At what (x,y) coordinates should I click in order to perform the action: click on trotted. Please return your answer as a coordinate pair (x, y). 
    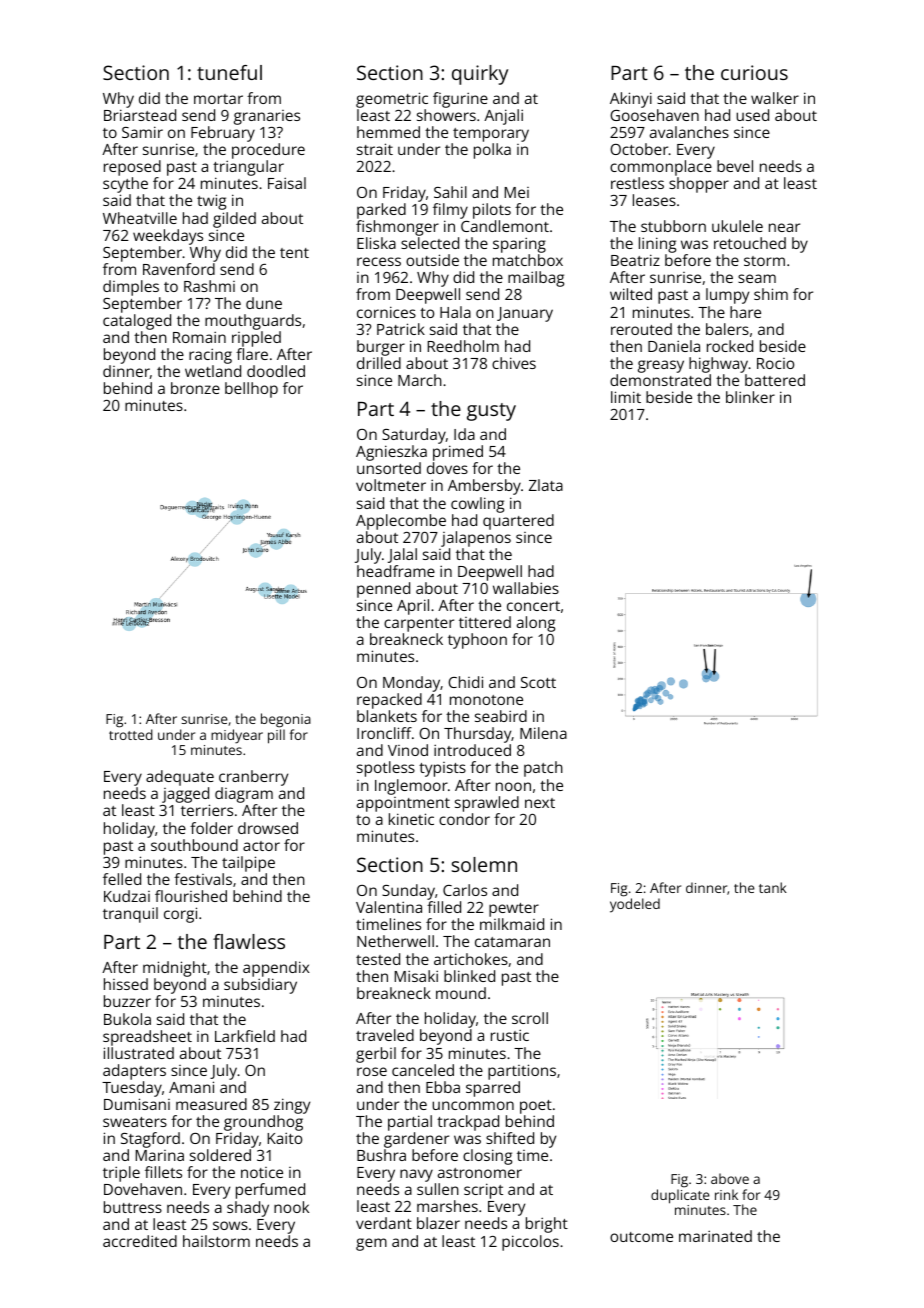
    Looking at the image, I should click on (131, 734).
